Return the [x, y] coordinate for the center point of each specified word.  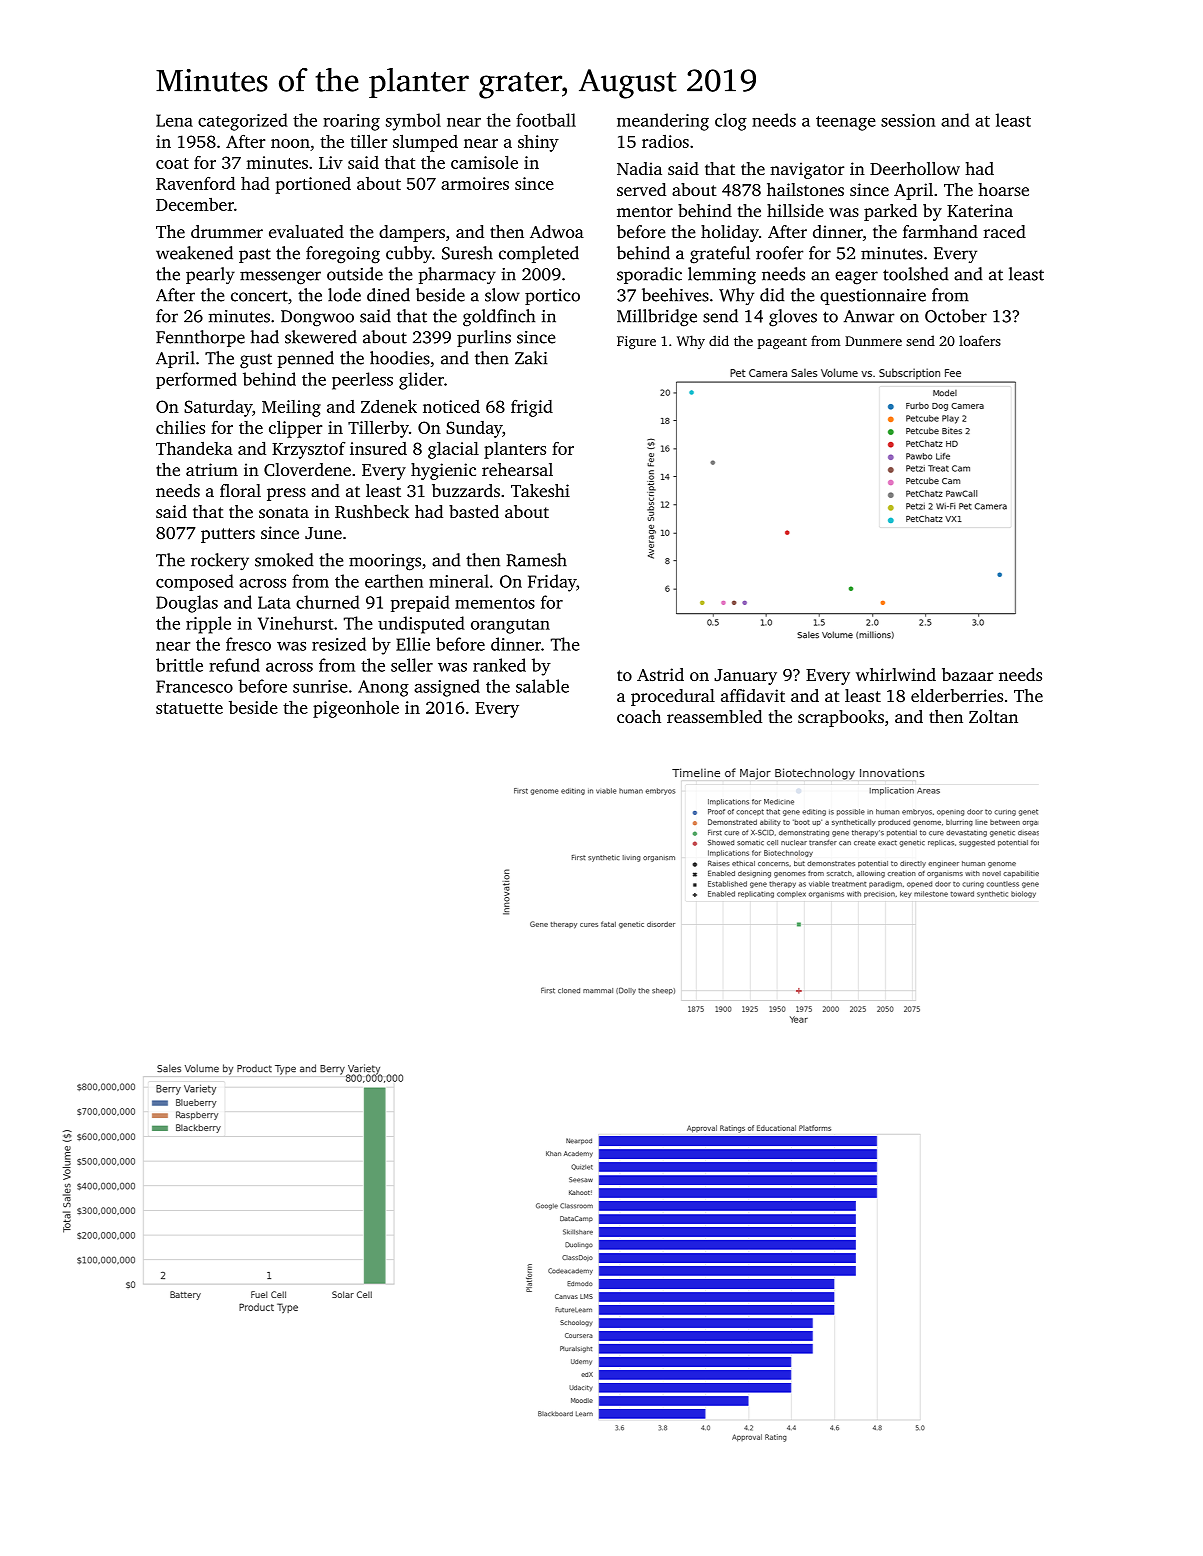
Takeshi [540, 490]
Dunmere [873, 341]
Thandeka [194, 448]
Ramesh [536, 560]
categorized [243, 122]
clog [731, 122]
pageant [782, 343]
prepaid [420, 603]
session [908, 120]
